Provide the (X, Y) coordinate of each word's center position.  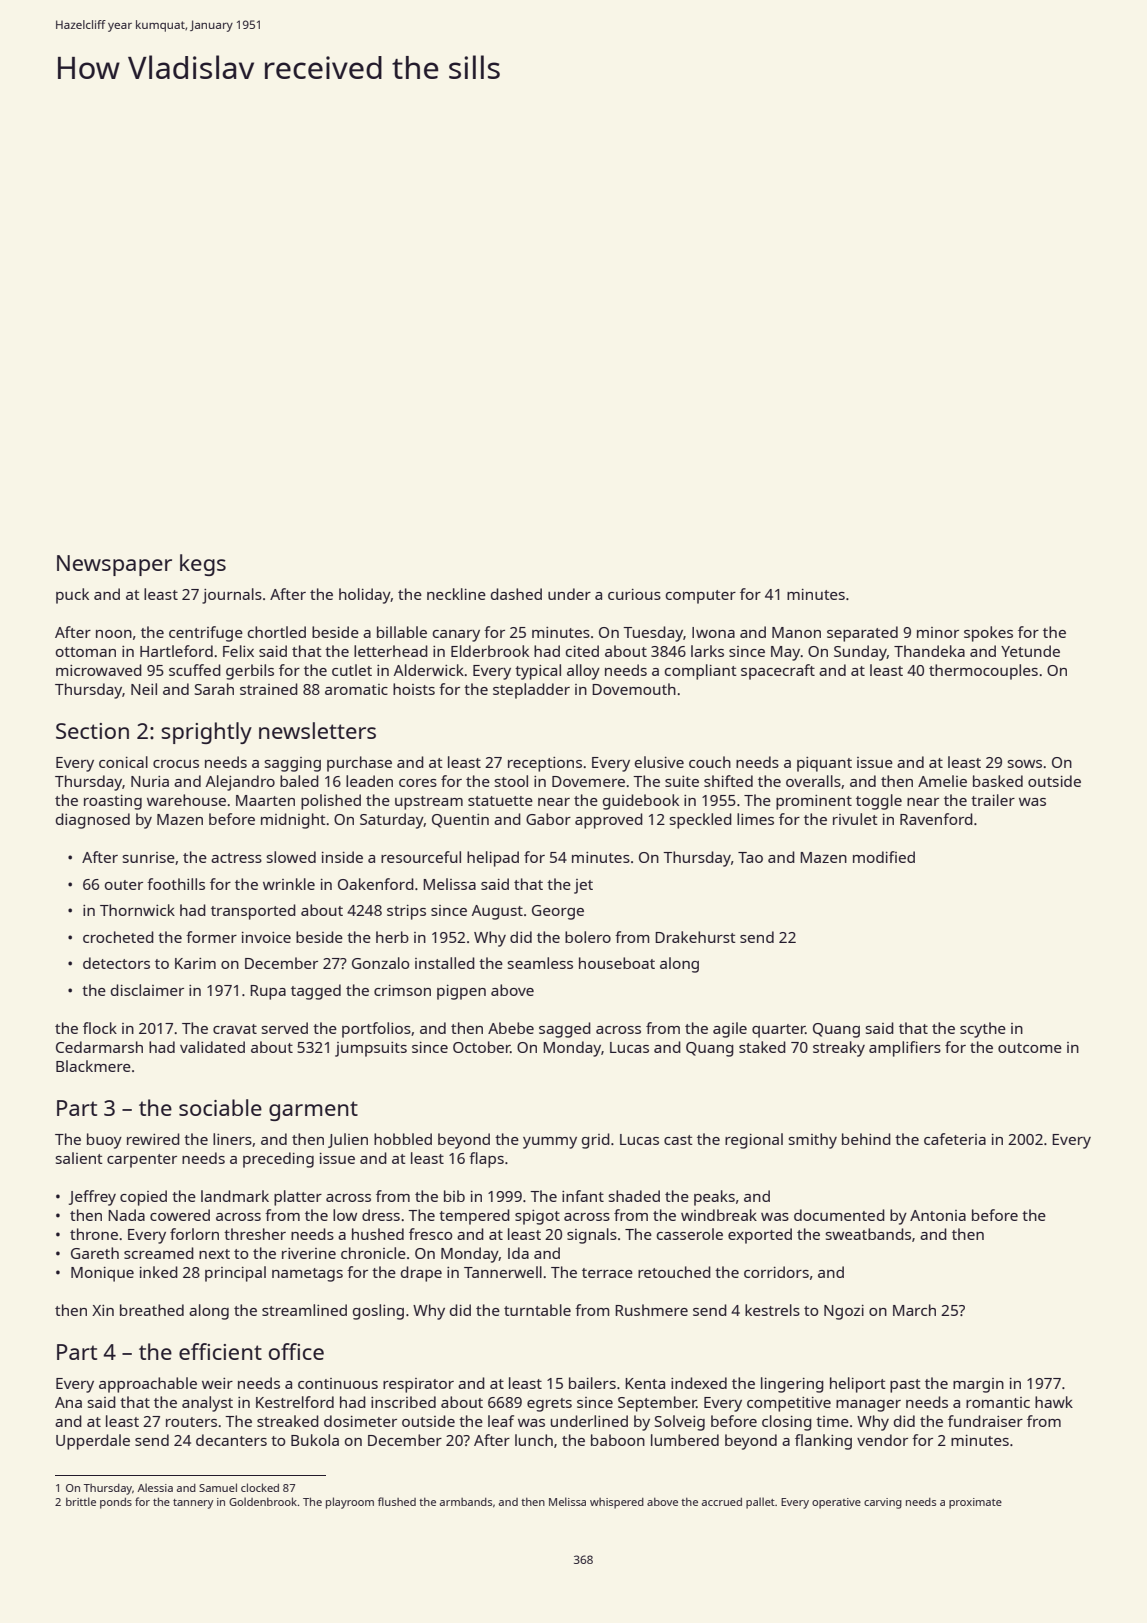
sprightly (206, 733)
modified (884, 857)
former (211, 937)
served (284, 1028)
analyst (207, 1404)
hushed (378, 1234)
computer (701, 597)
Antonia (938, 1215)
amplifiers (905, 1049)
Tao (750, 857)
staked (762, 1047)
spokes (988, 634)
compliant (701, 672)
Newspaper (114, 565)
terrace (607, 1273)
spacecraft (778, 672)
